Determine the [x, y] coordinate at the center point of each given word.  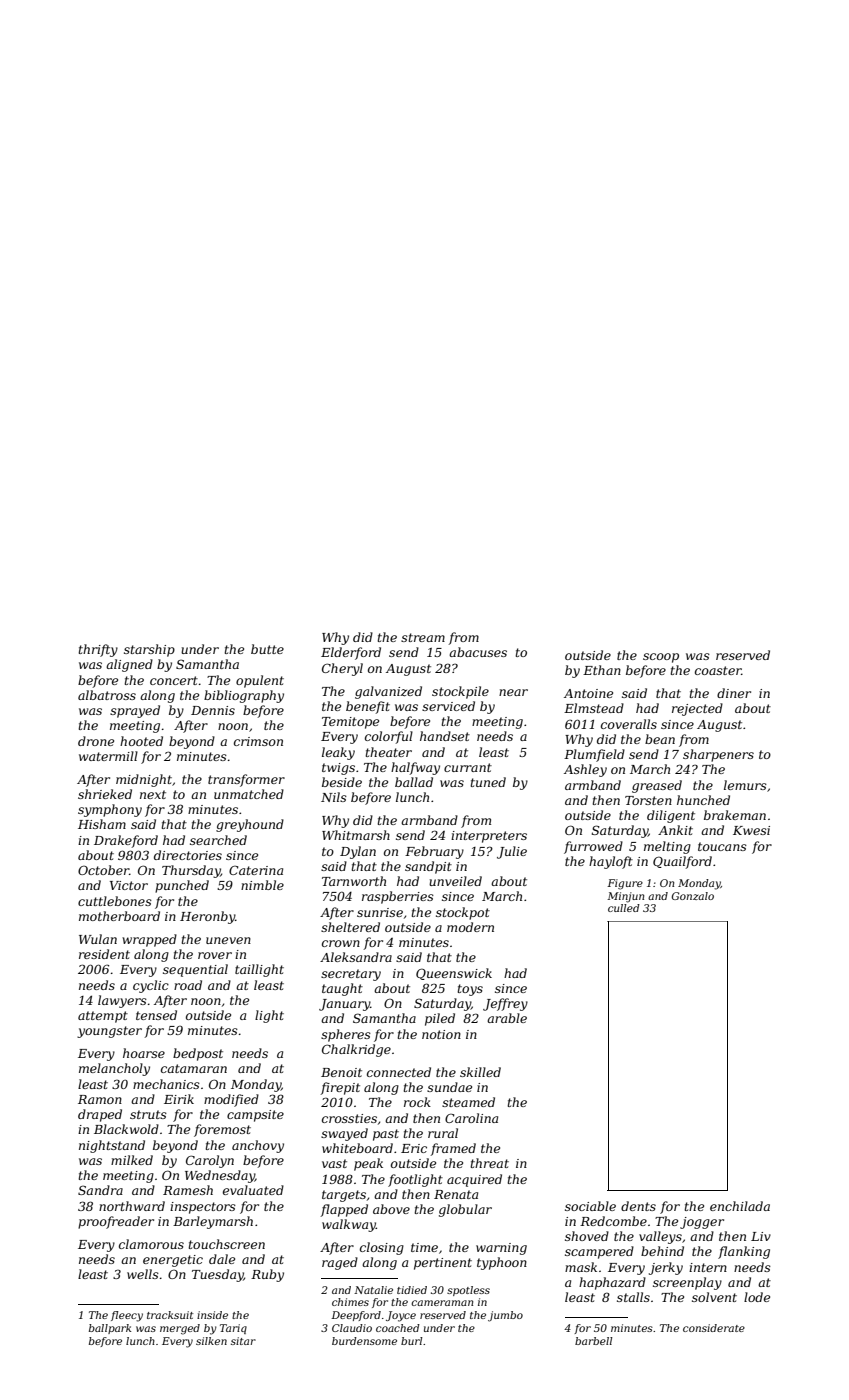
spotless [468, 1291]
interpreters [489, 837]
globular [465, 1210]
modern [470, 927]
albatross [107, 695]
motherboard [119, 916]
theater [389, 752]
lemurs [745, 785]
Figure [625, 884]
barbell [594, 1341]
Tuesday [218, 1275]
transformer [246, 780]
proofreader [116, 1222]
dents [638, 1206]
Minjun [625, 897]
